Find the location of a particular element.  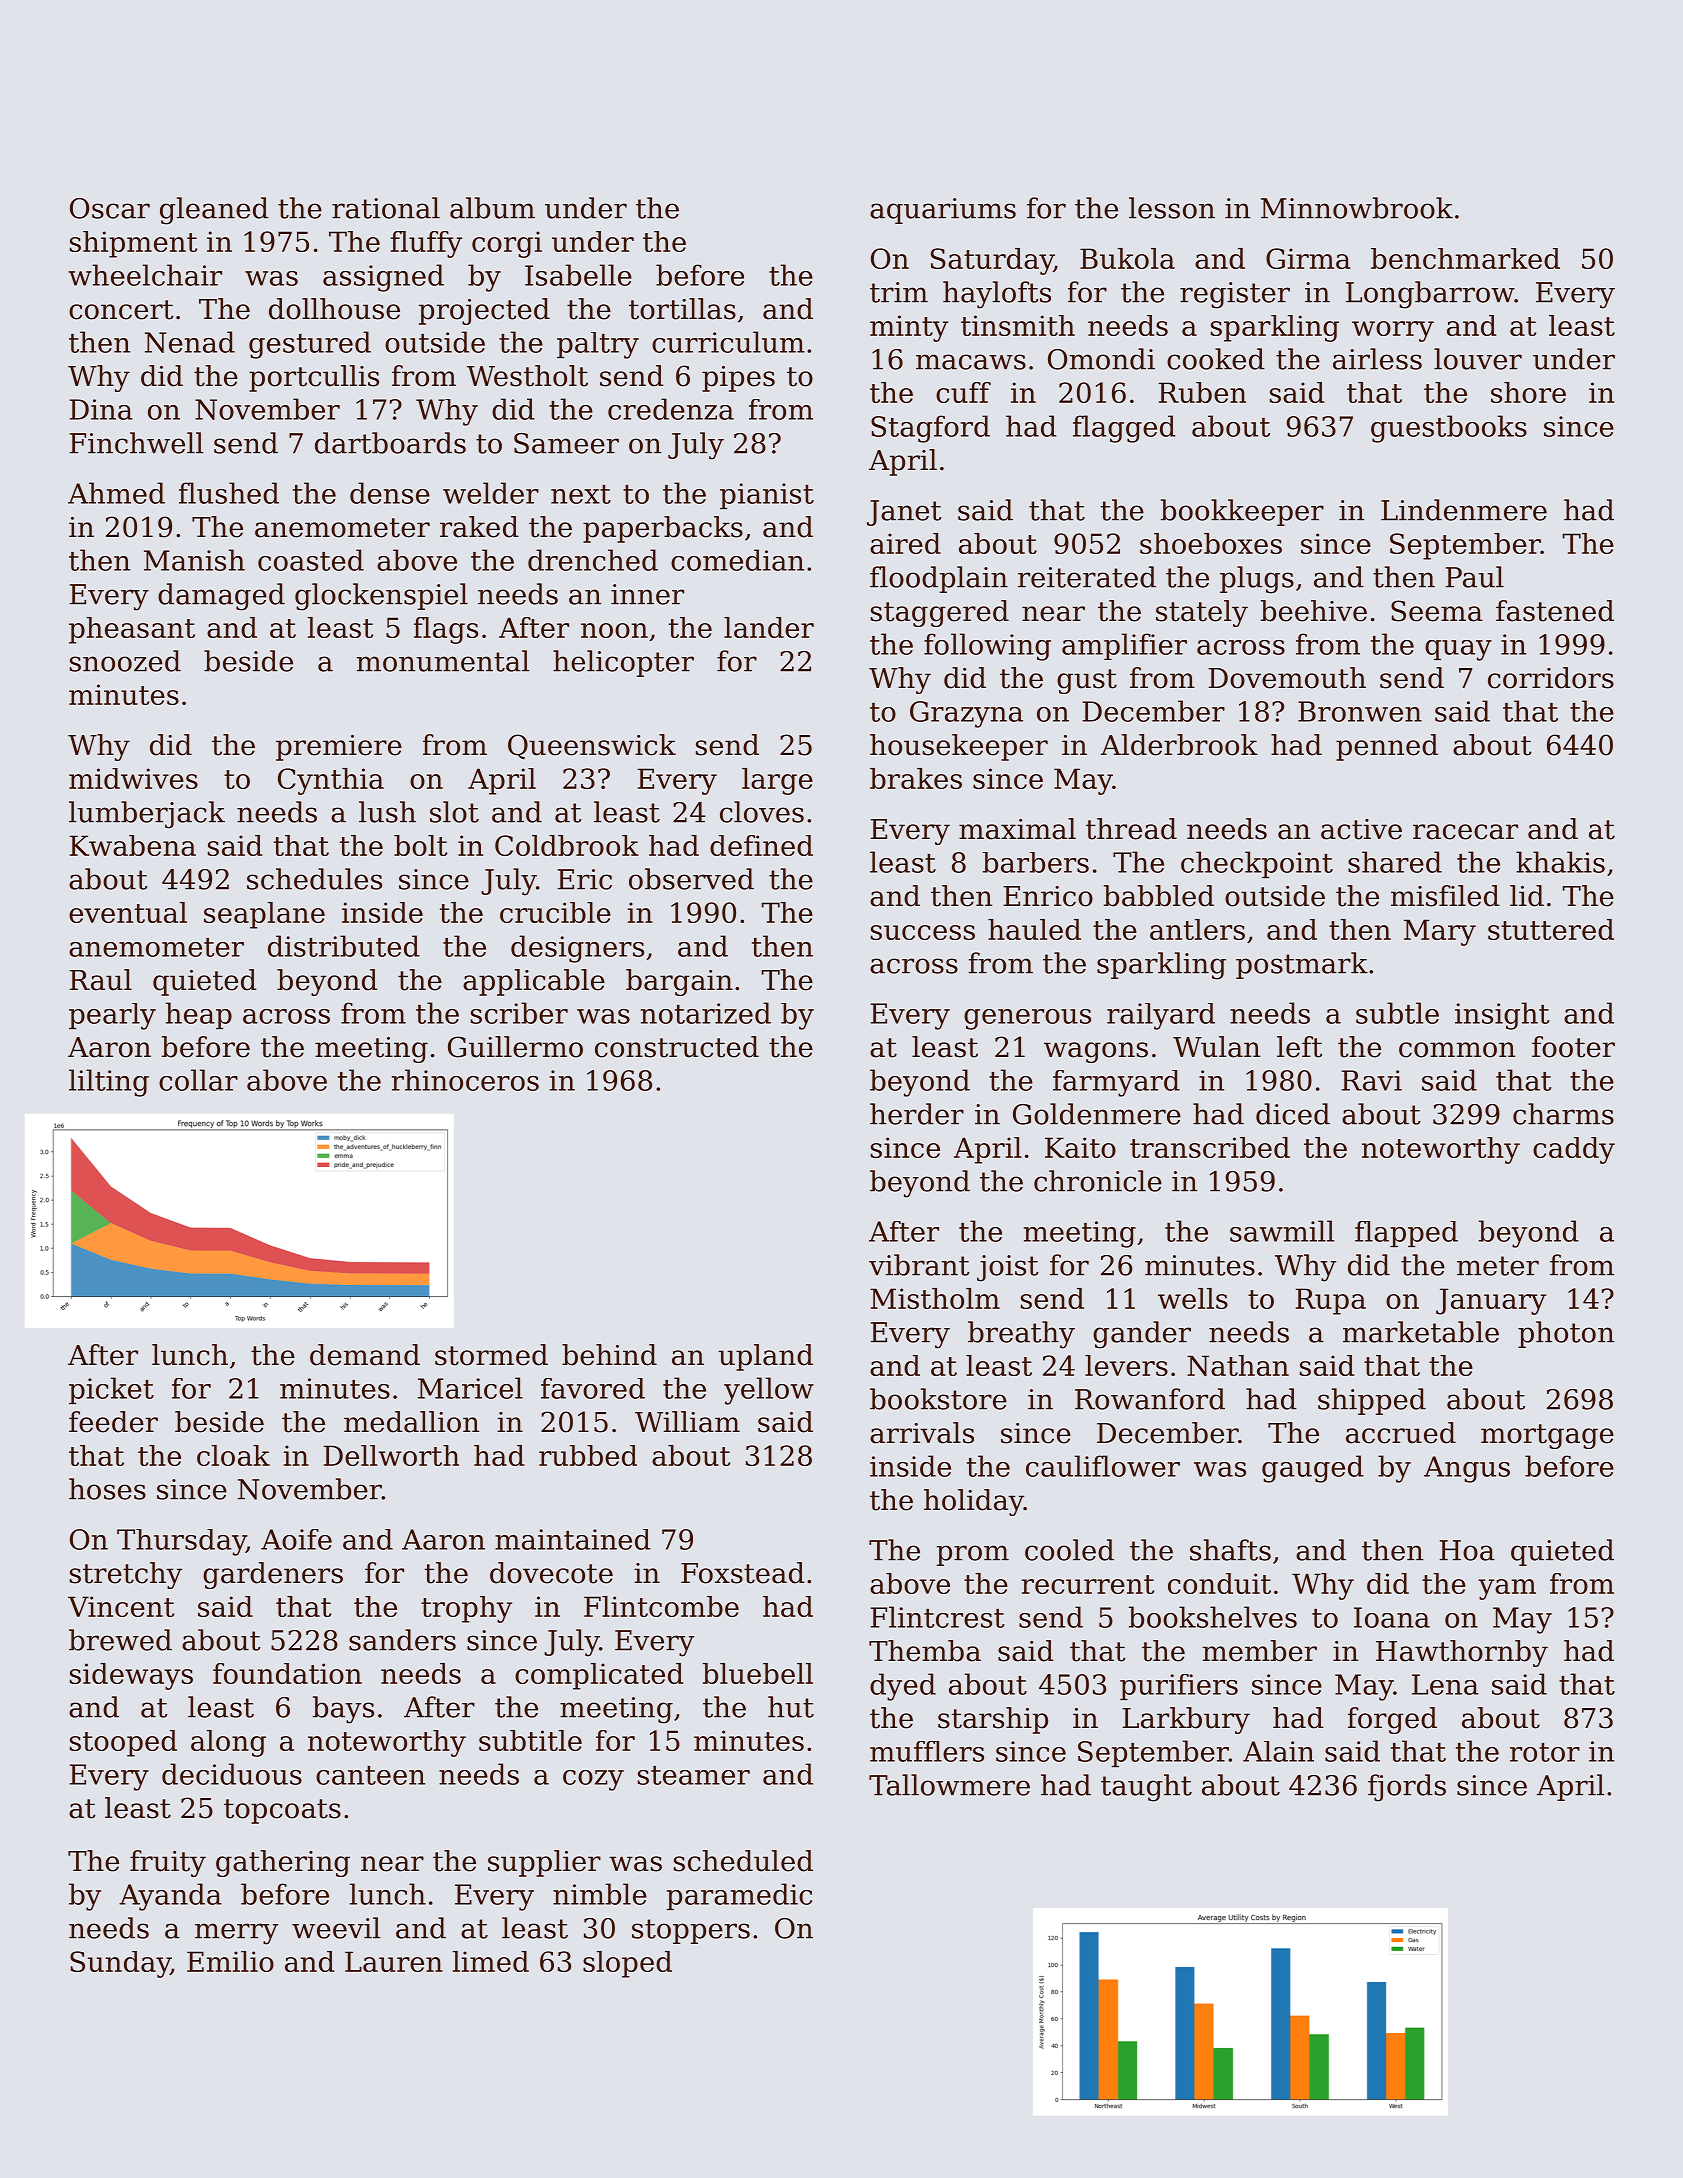

Oscar is located at coordinates (110, 208).
